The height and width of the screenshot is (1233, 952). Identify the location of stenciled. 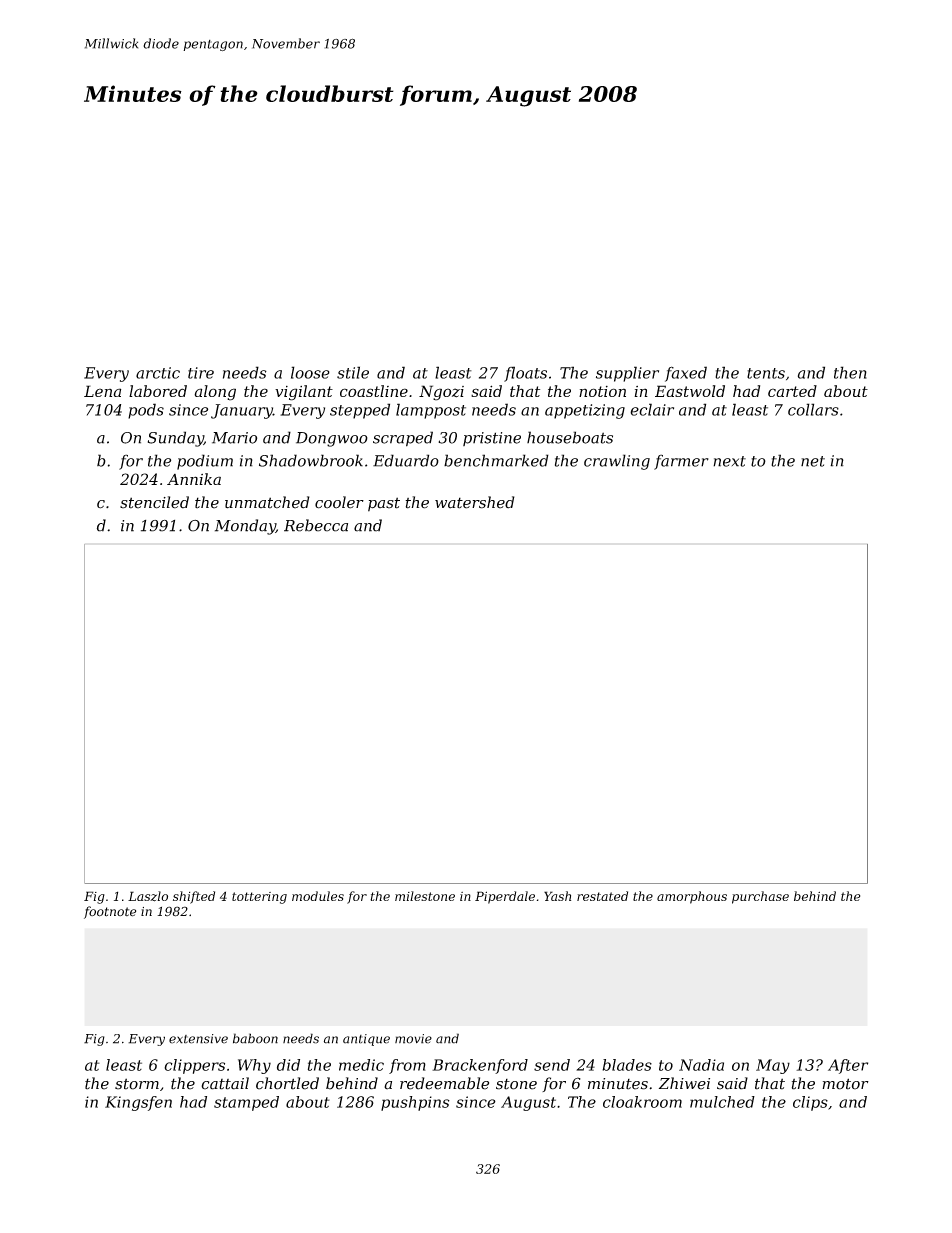
(154, 502).
